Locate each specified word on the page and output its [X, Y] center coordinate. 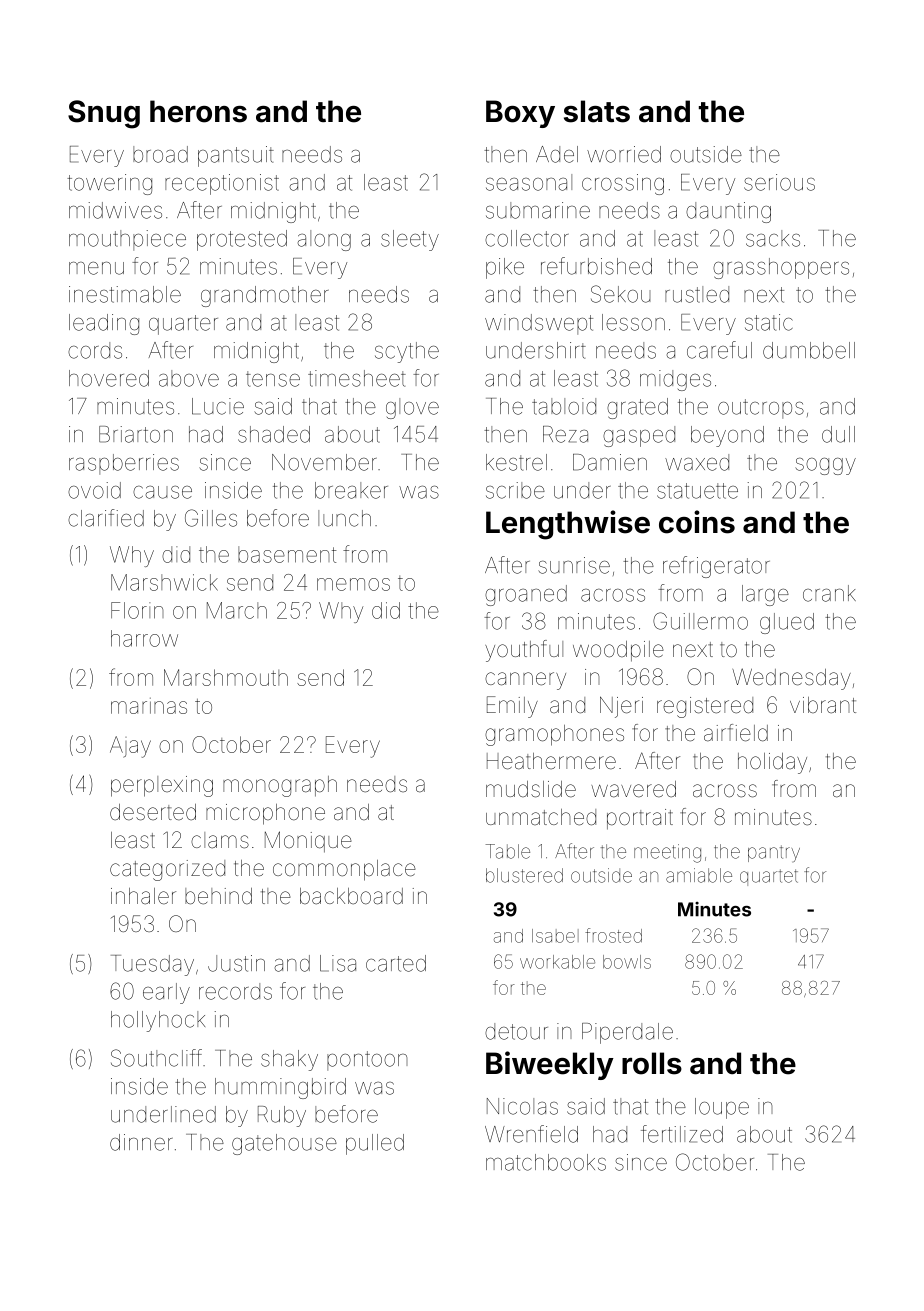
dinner [141, 1142]
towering [109, 184]
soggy [825, 466]
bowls [627, 962]
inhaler [143, 896]
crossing [623, 184]
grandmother [265, 296]
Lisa [338, 963]
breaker [351, 490]
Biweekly [550, 1065]
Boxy [520, 114]
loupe [722, 1108]
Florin [137, 610]
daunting [728, 212]
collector [527, 238]
